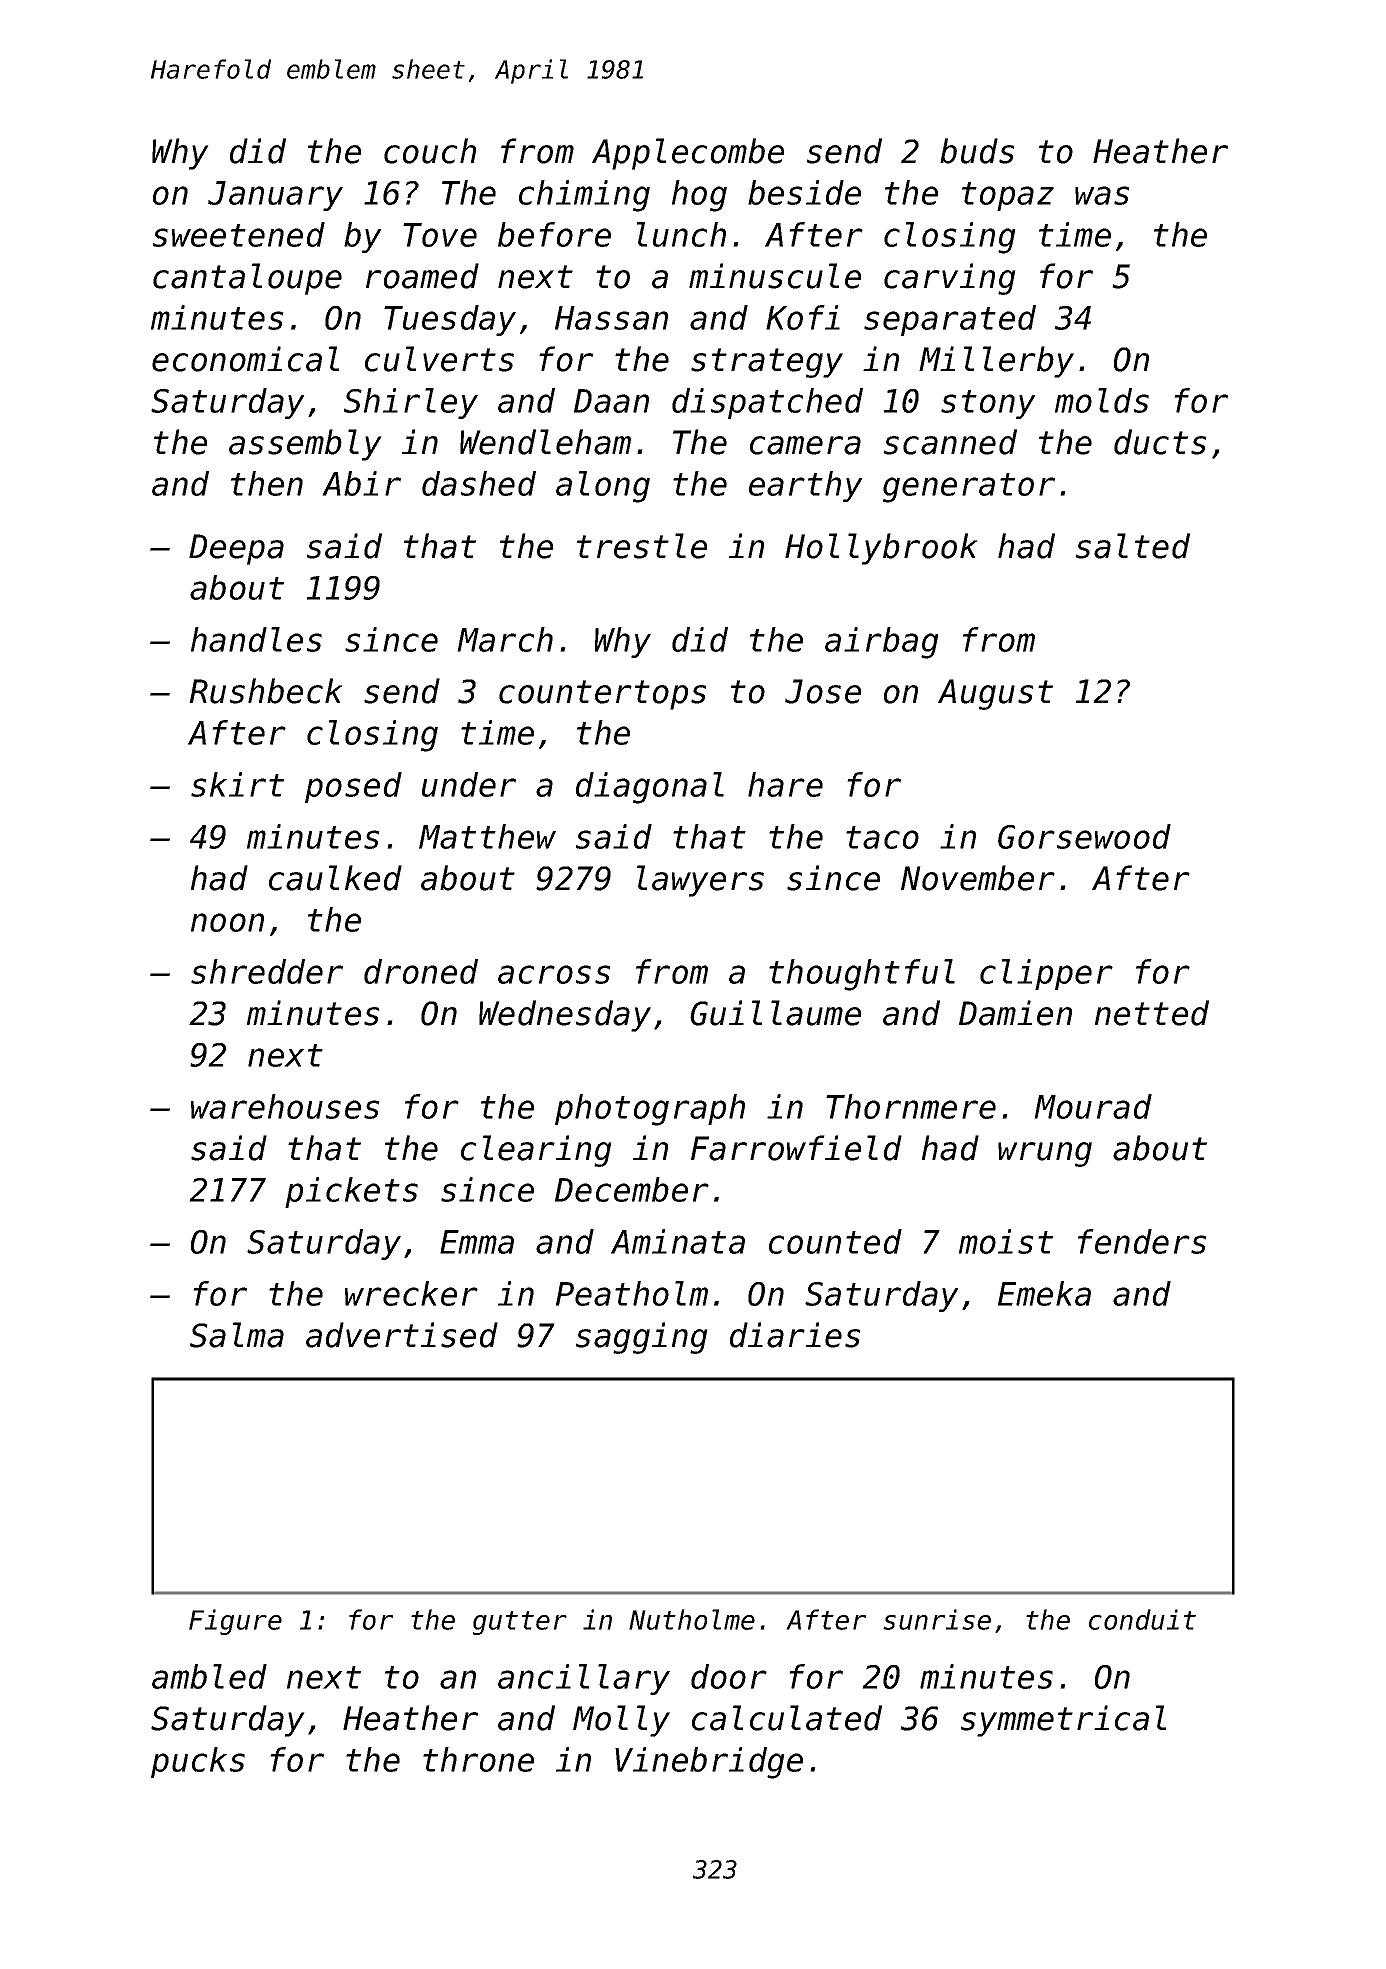  What do you see at coordinates (1008, 196) in the document?
I see `topaz` at bounding box center [1008, 196].
